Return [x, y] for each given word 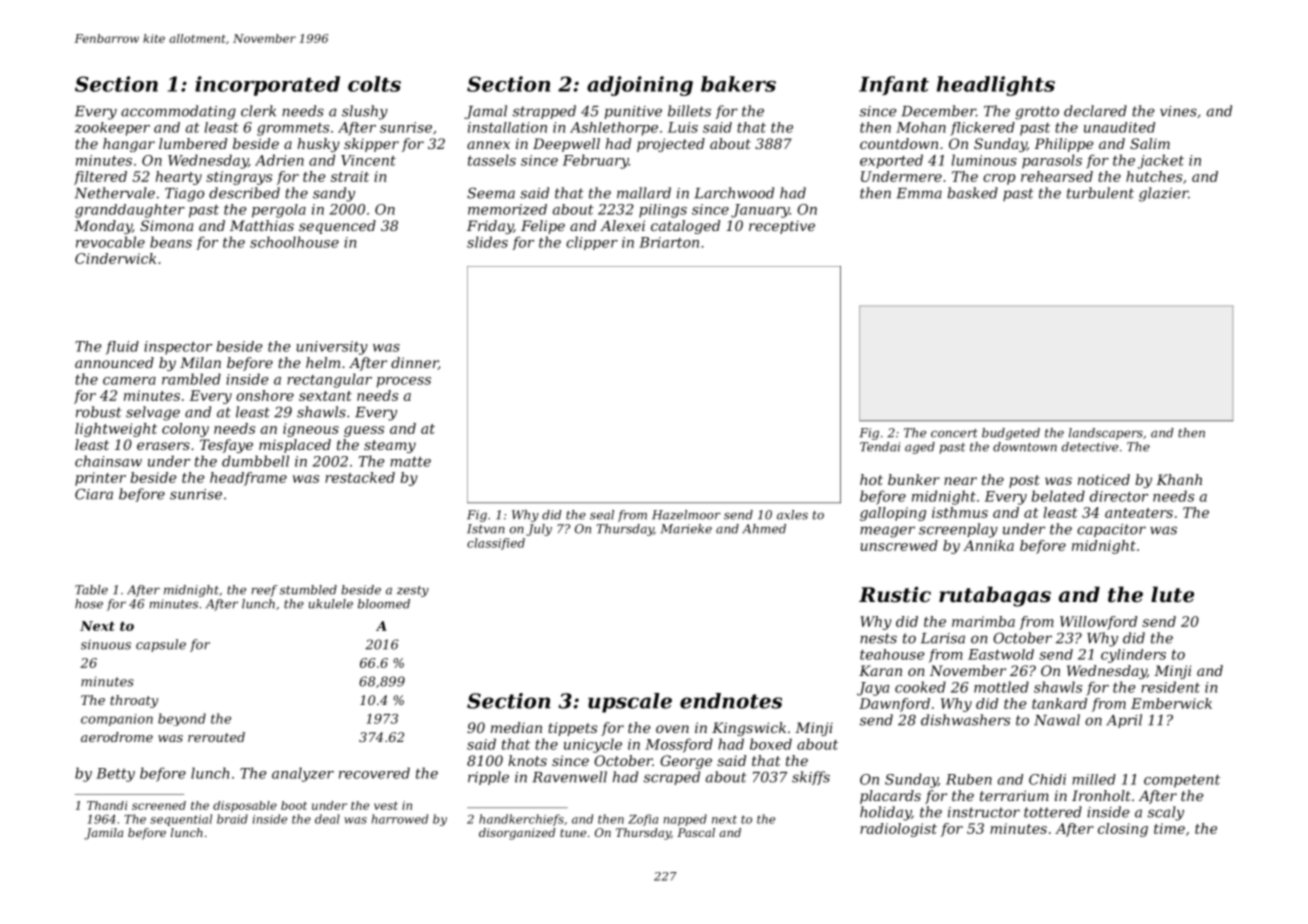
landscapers [1106, 434]
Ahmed [764, 529]
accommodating [178, 112]
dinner [414, 363]
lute [1172, 594]
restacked [360, 477]
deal [327, 819]
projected [671, 145]
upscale [630, 703]
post [1024, 481]
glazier [1163, 194]
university [332, 348]
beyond [182, 719]
